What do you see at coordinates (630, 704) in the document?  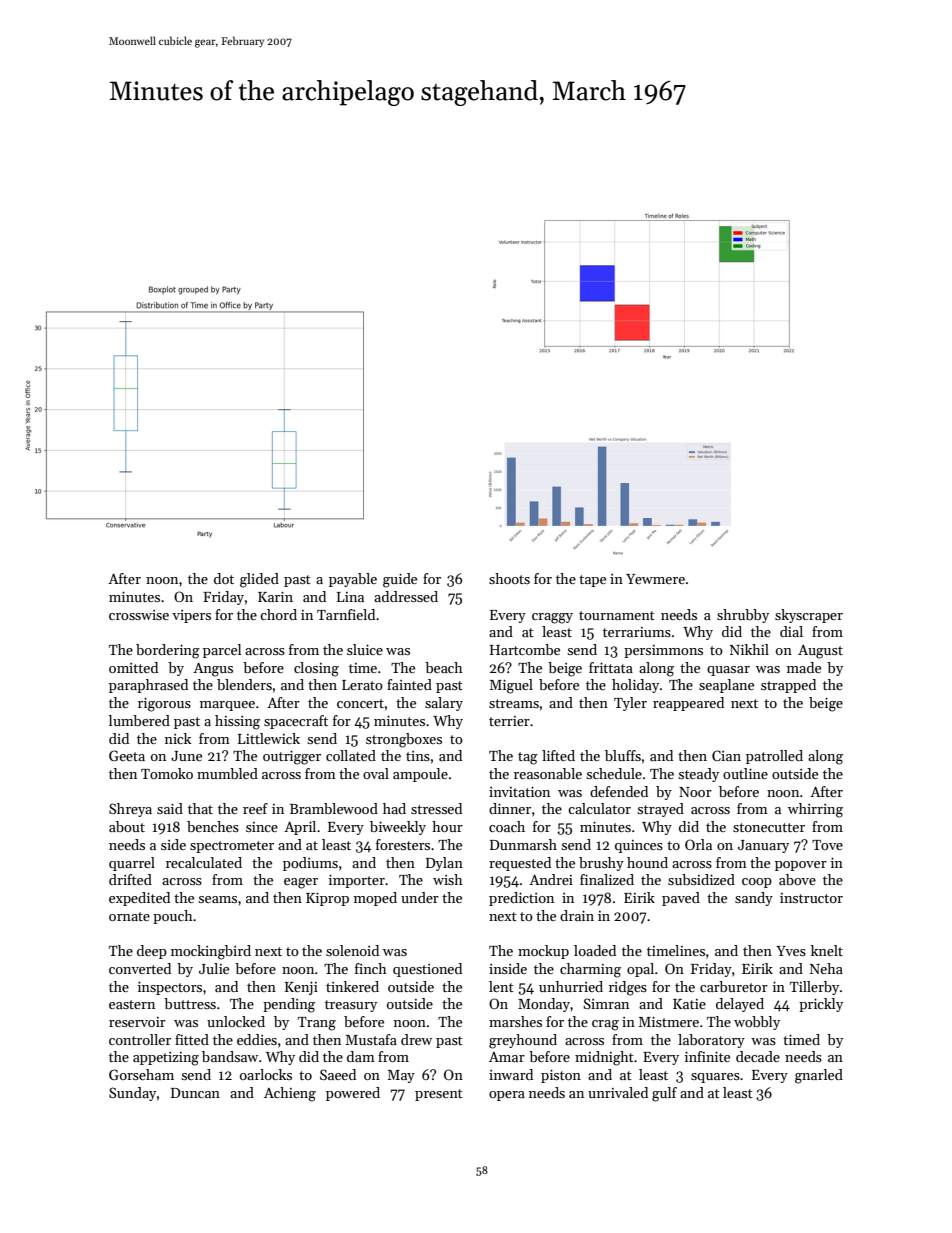 I see `Tyler` at bounding box center [630, 704].
